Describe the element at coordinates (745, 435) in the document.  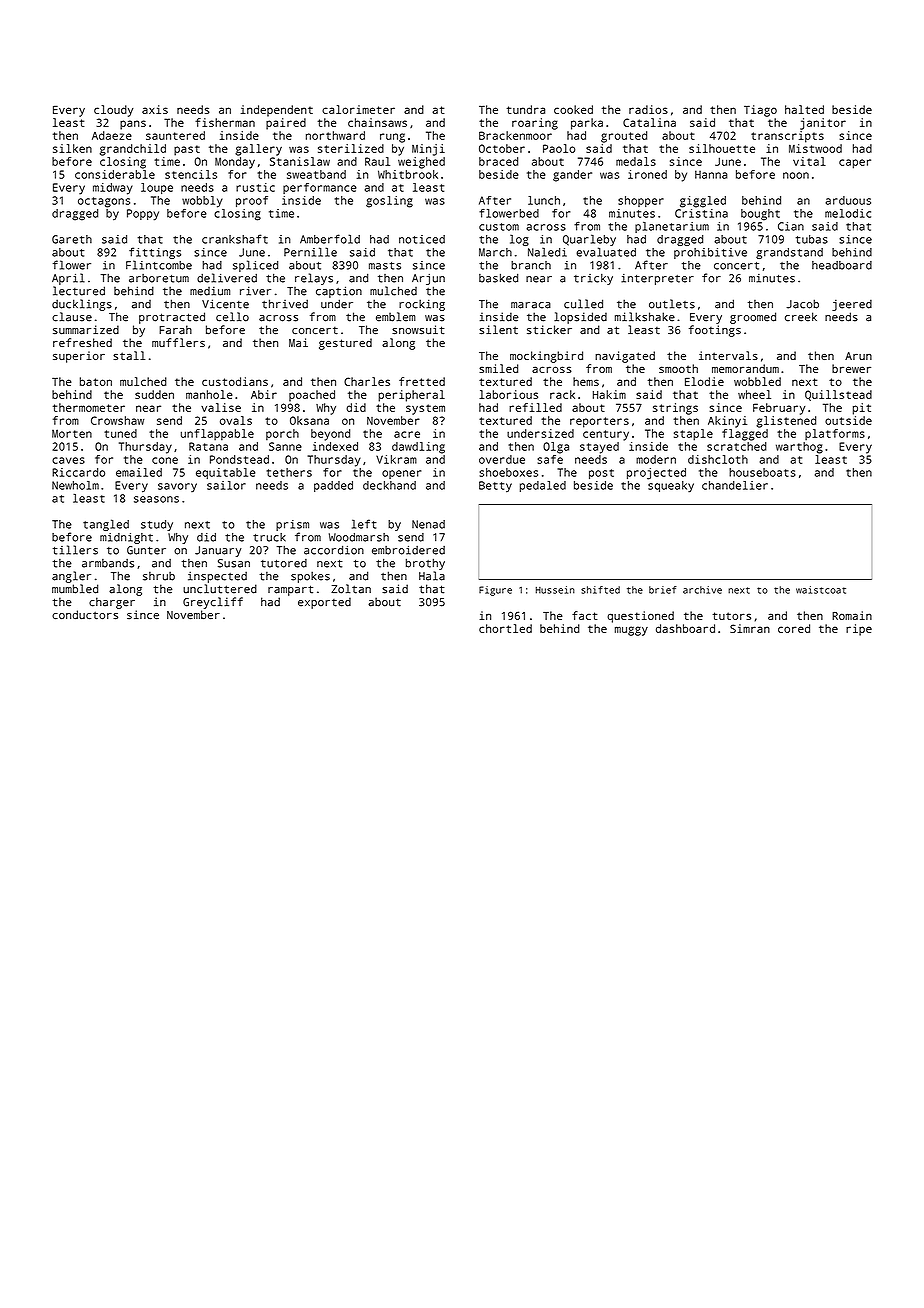
I see `flagged` at that location.
